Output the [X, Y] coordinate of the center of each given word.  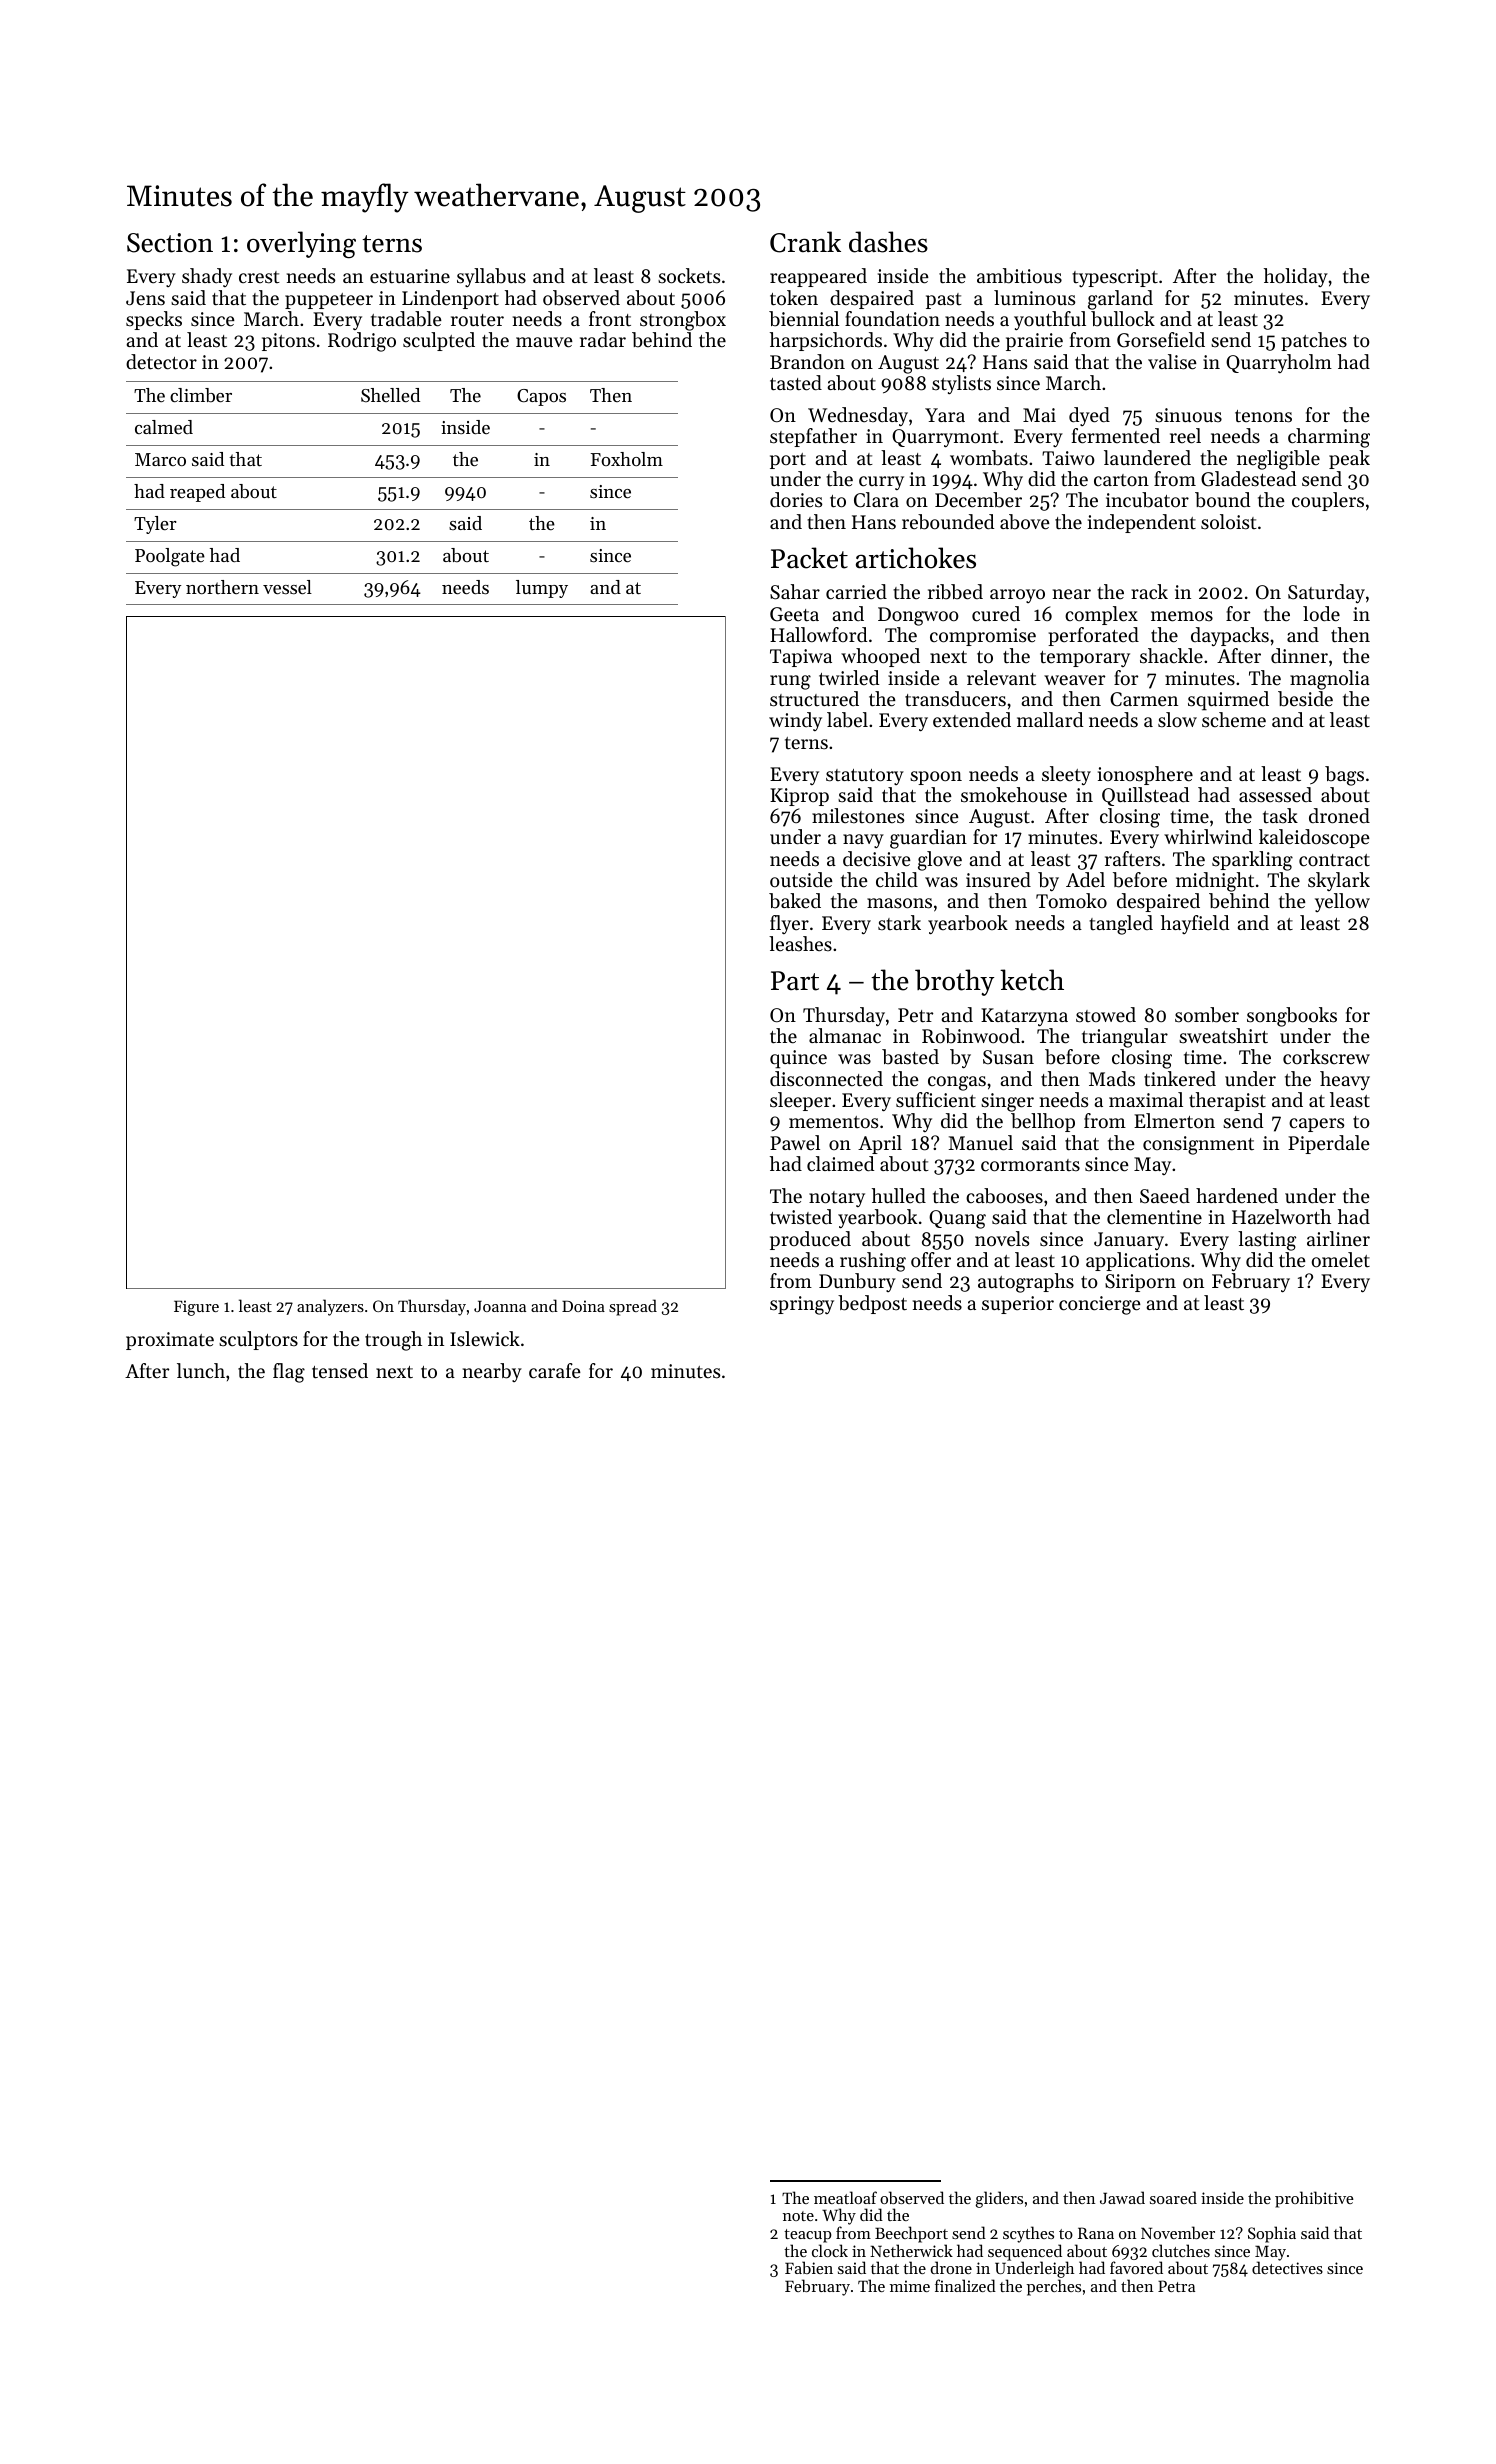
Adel [1085, 880]
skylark [1339, 881]
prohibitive [1314, 2199]
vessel [287, 587]
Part [795, 981]
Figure [196, 1308]
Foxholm [627, 459]
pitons [288, 342]
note [798, 2216]
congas [957, 1083]
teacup [808, 2236]
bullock [1123, 319]
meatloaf [845, 2197]
